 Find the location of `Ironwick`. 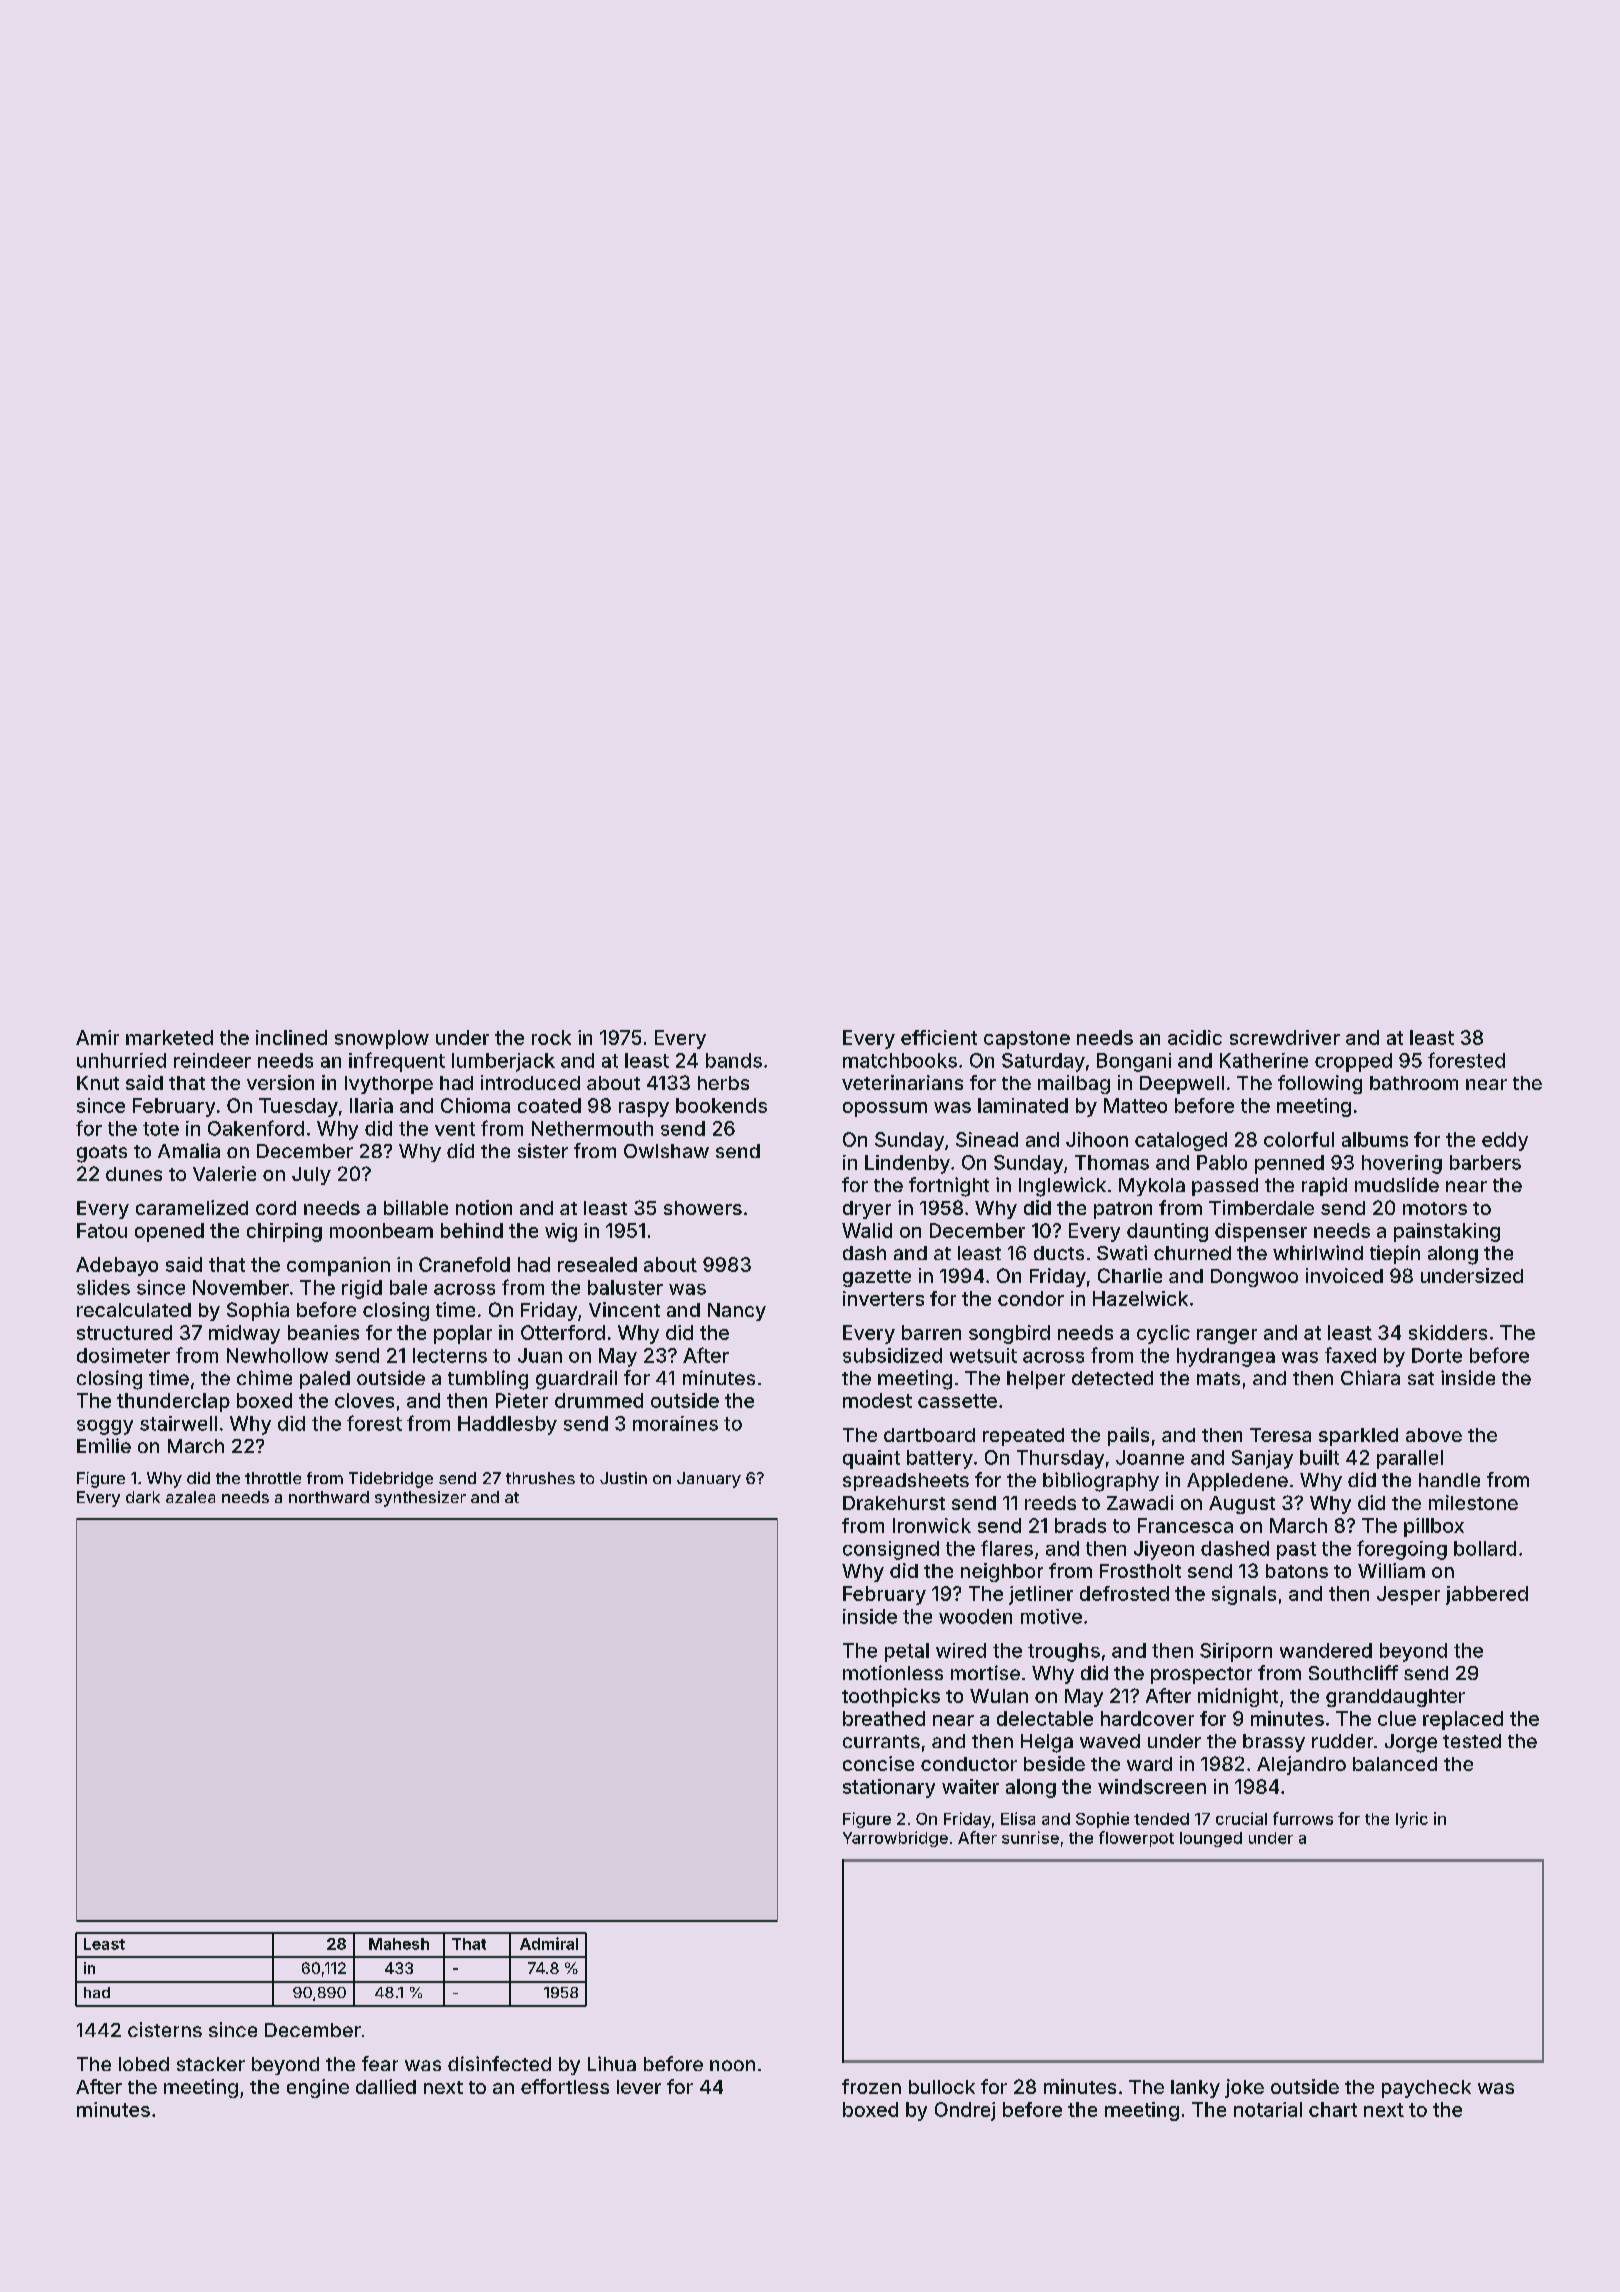

Ironwick is located at coordinates (932, 1525).
